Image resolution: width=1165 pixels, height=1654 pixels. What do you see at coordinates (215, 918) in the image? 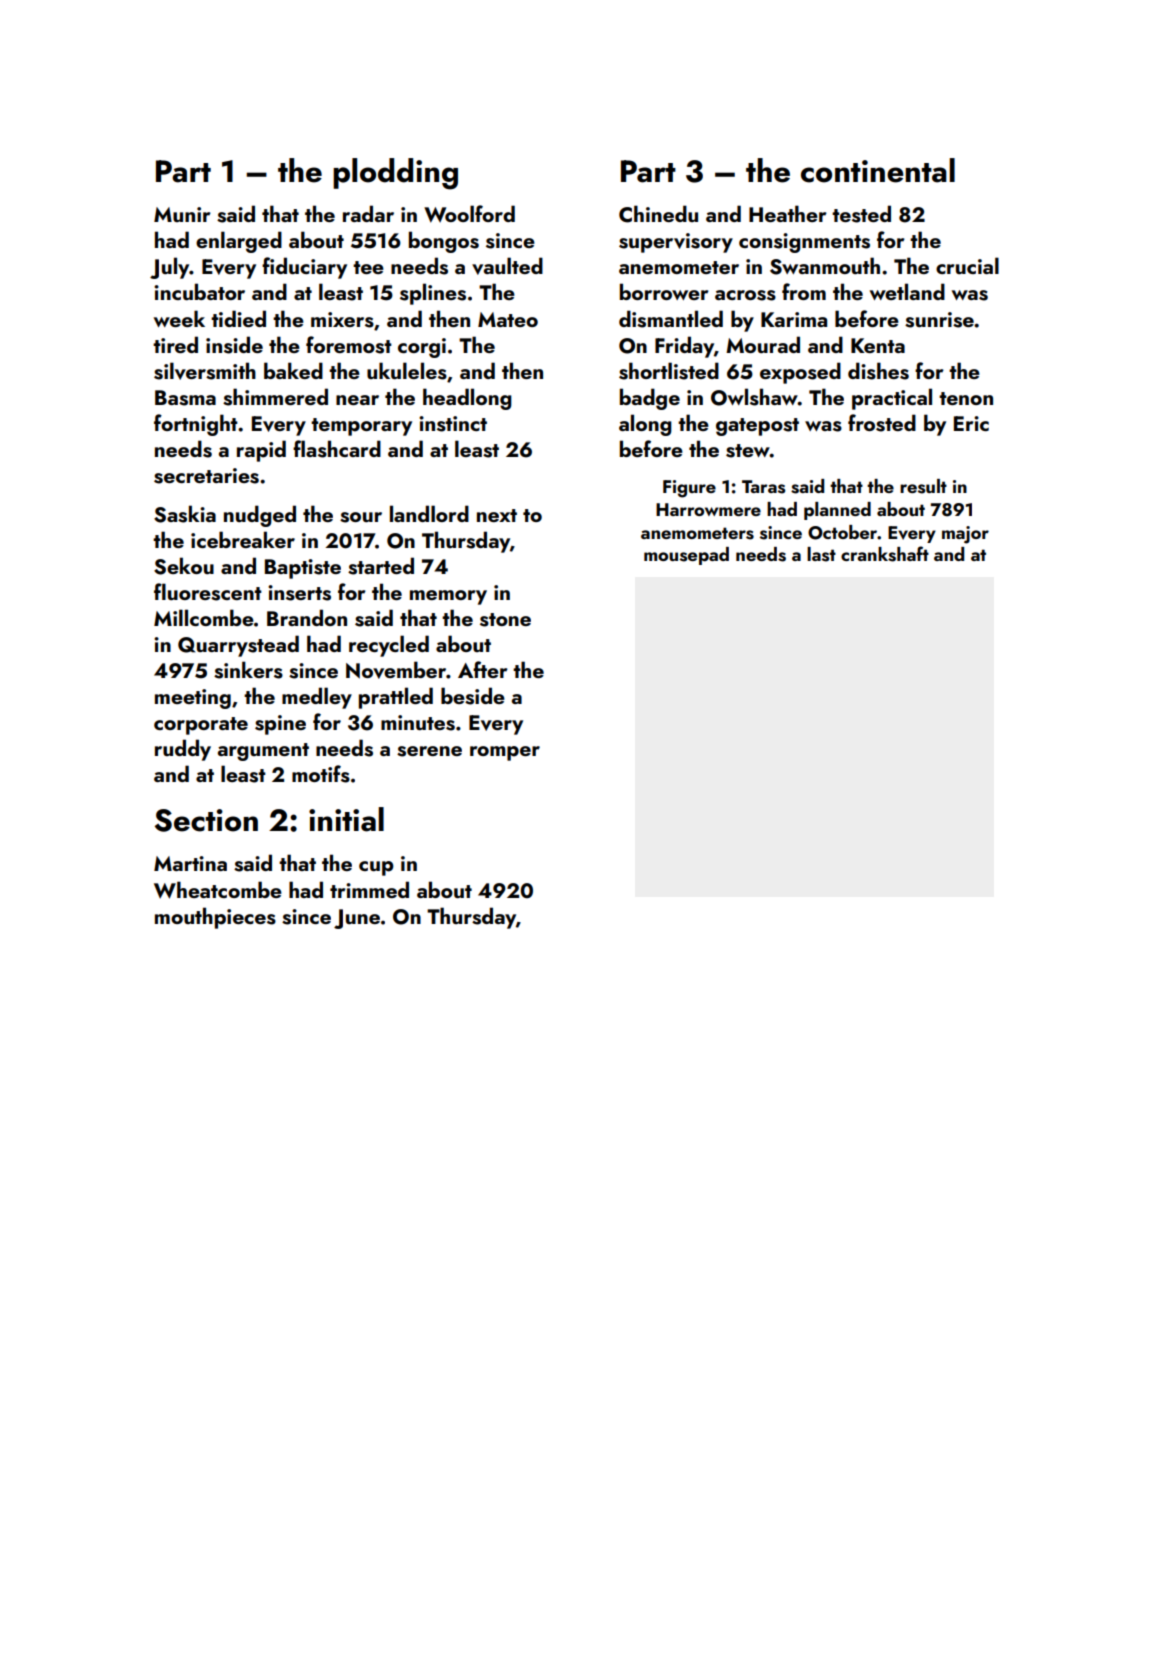
I see `mouthpieces` at bounding box center [215, 918].
